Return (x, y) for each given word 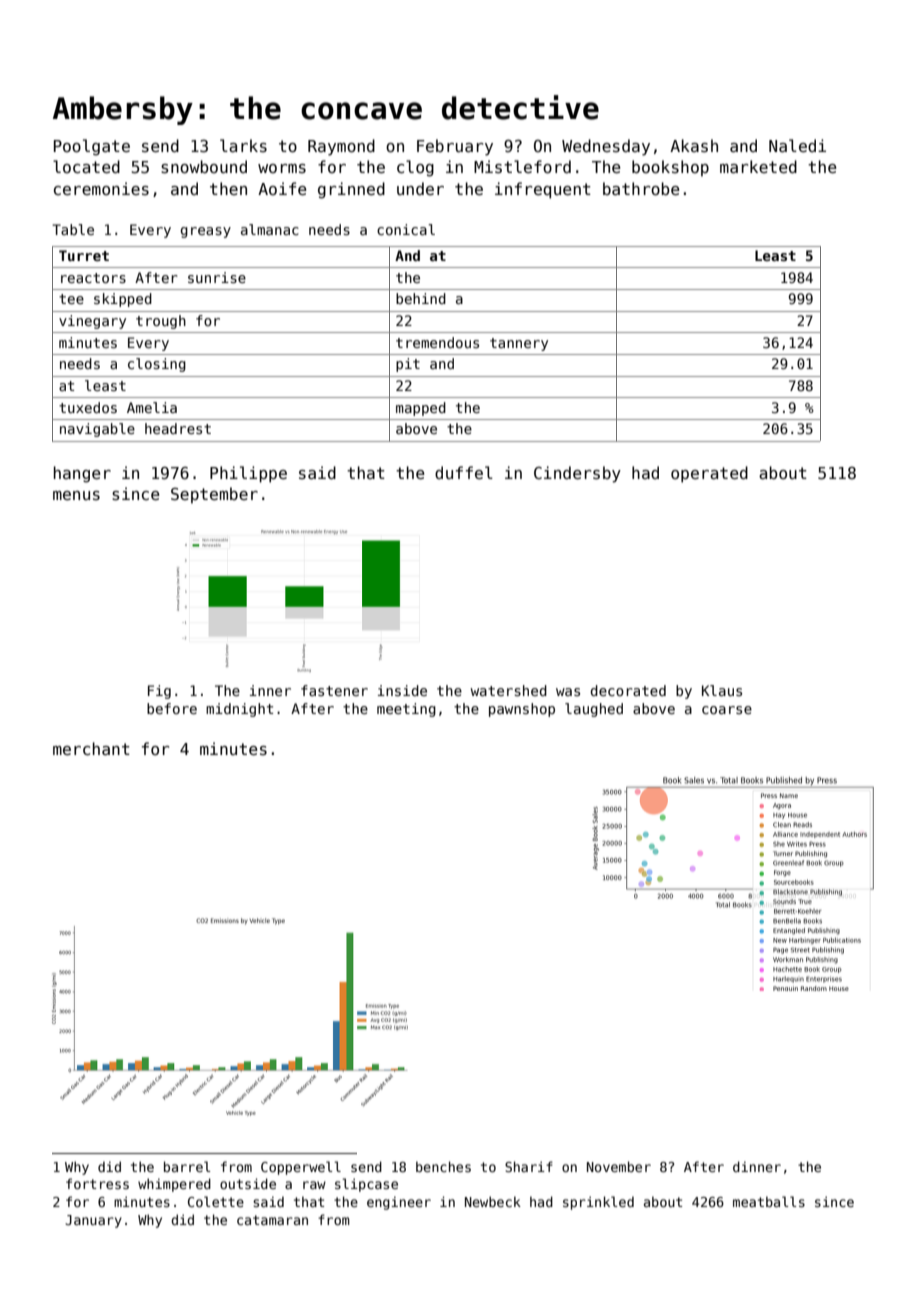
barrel (187, 1166)
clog (415, 168)
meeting (406, 710)
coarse (727, 710)
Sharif (529, 1166)
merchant (91, 748)
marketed (758, 166)
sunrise (217, 277)
